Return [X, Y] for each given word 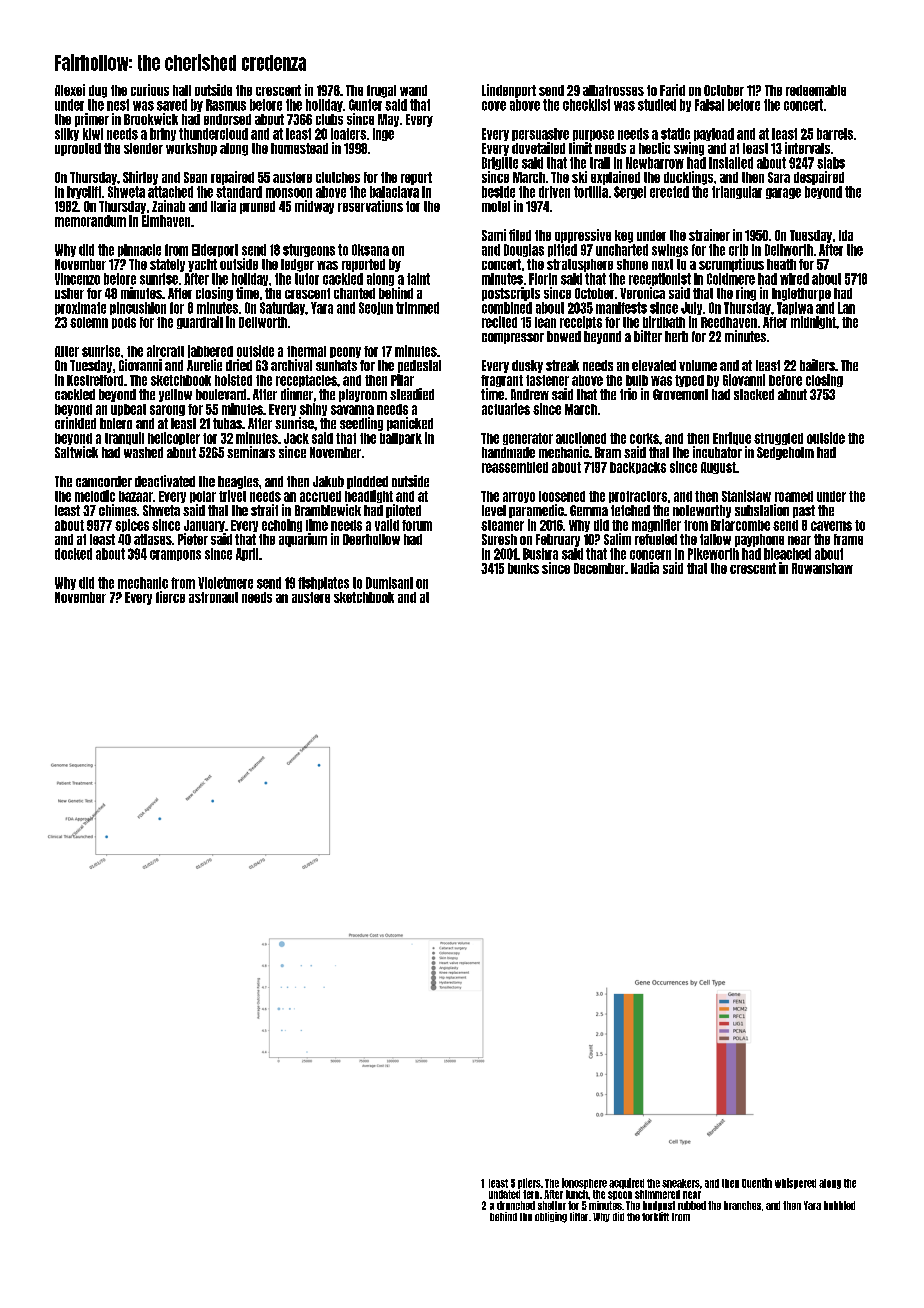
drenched [516, 1205]
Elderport [215, 250]
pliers [529, 1183]
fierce [170, 597]
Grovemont [680, 394]
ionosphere [584, 1183]
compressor [513, 338]
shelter [552, 1205]
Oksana [370, 250]
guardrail [200, 322]
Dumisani [389, 583]
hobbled [839, 1205]
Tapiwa [795, 308]
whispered [795, 1183]
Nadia [645, 568]
